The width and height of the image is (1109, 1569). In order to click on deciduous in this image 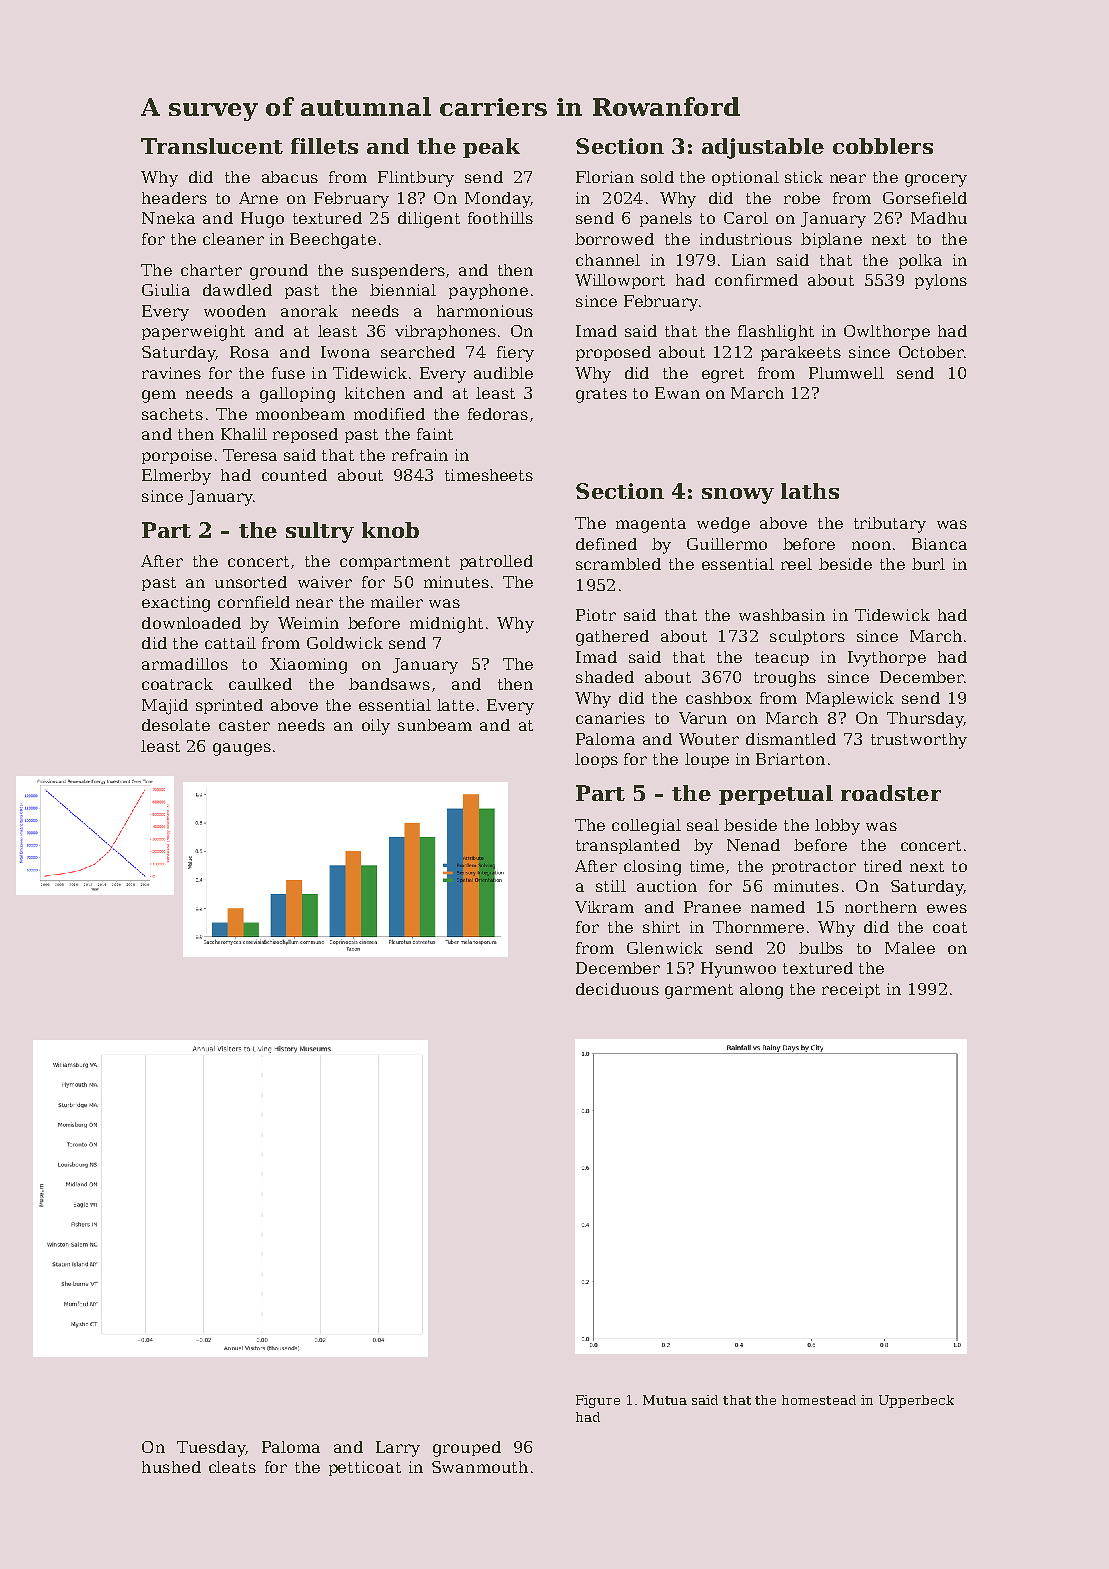, I will do `click(617, 989)`.
